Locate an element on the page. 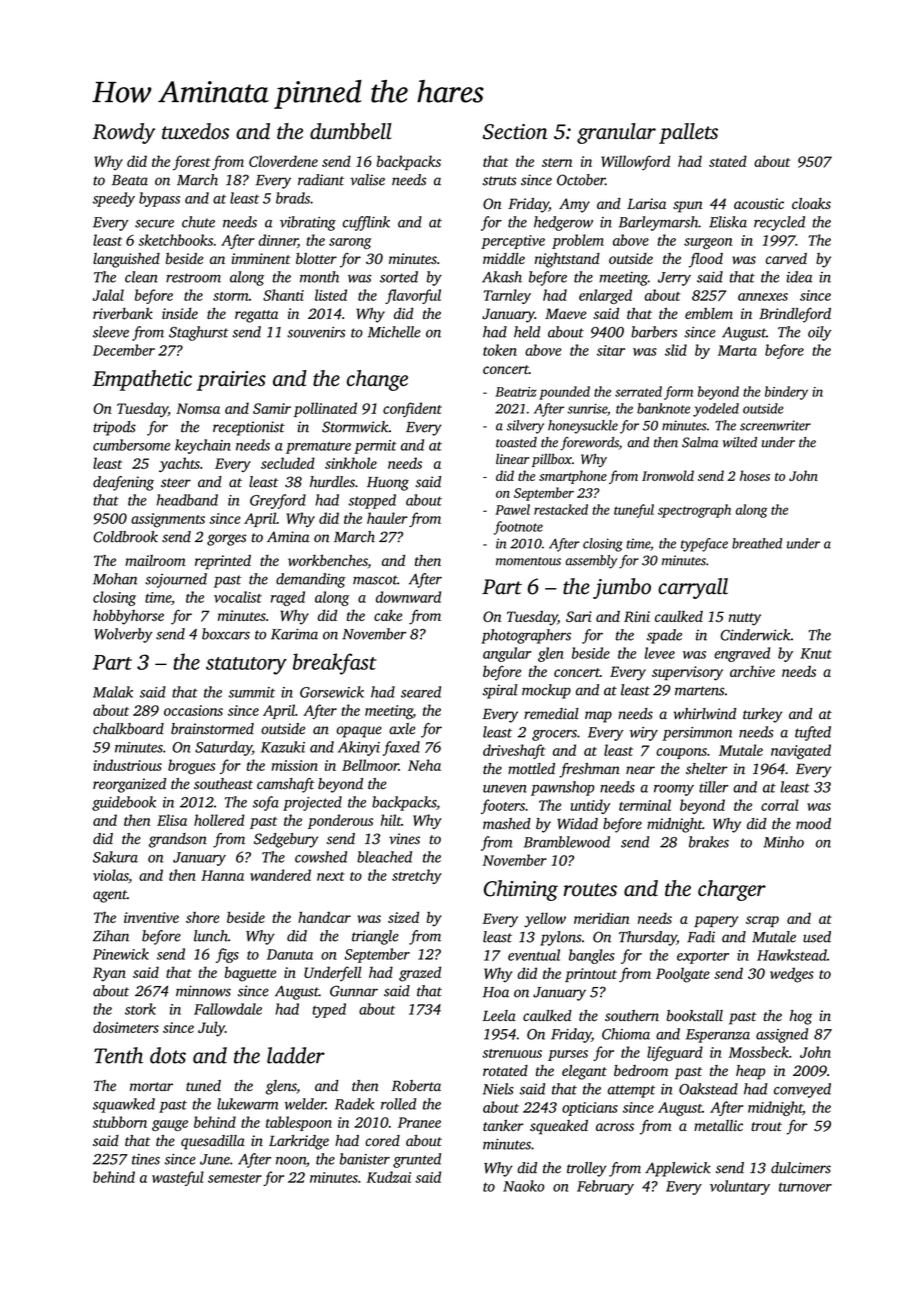 The height and width of the page is (1308, 924). turnover is located at coordinates (805, 1187).
